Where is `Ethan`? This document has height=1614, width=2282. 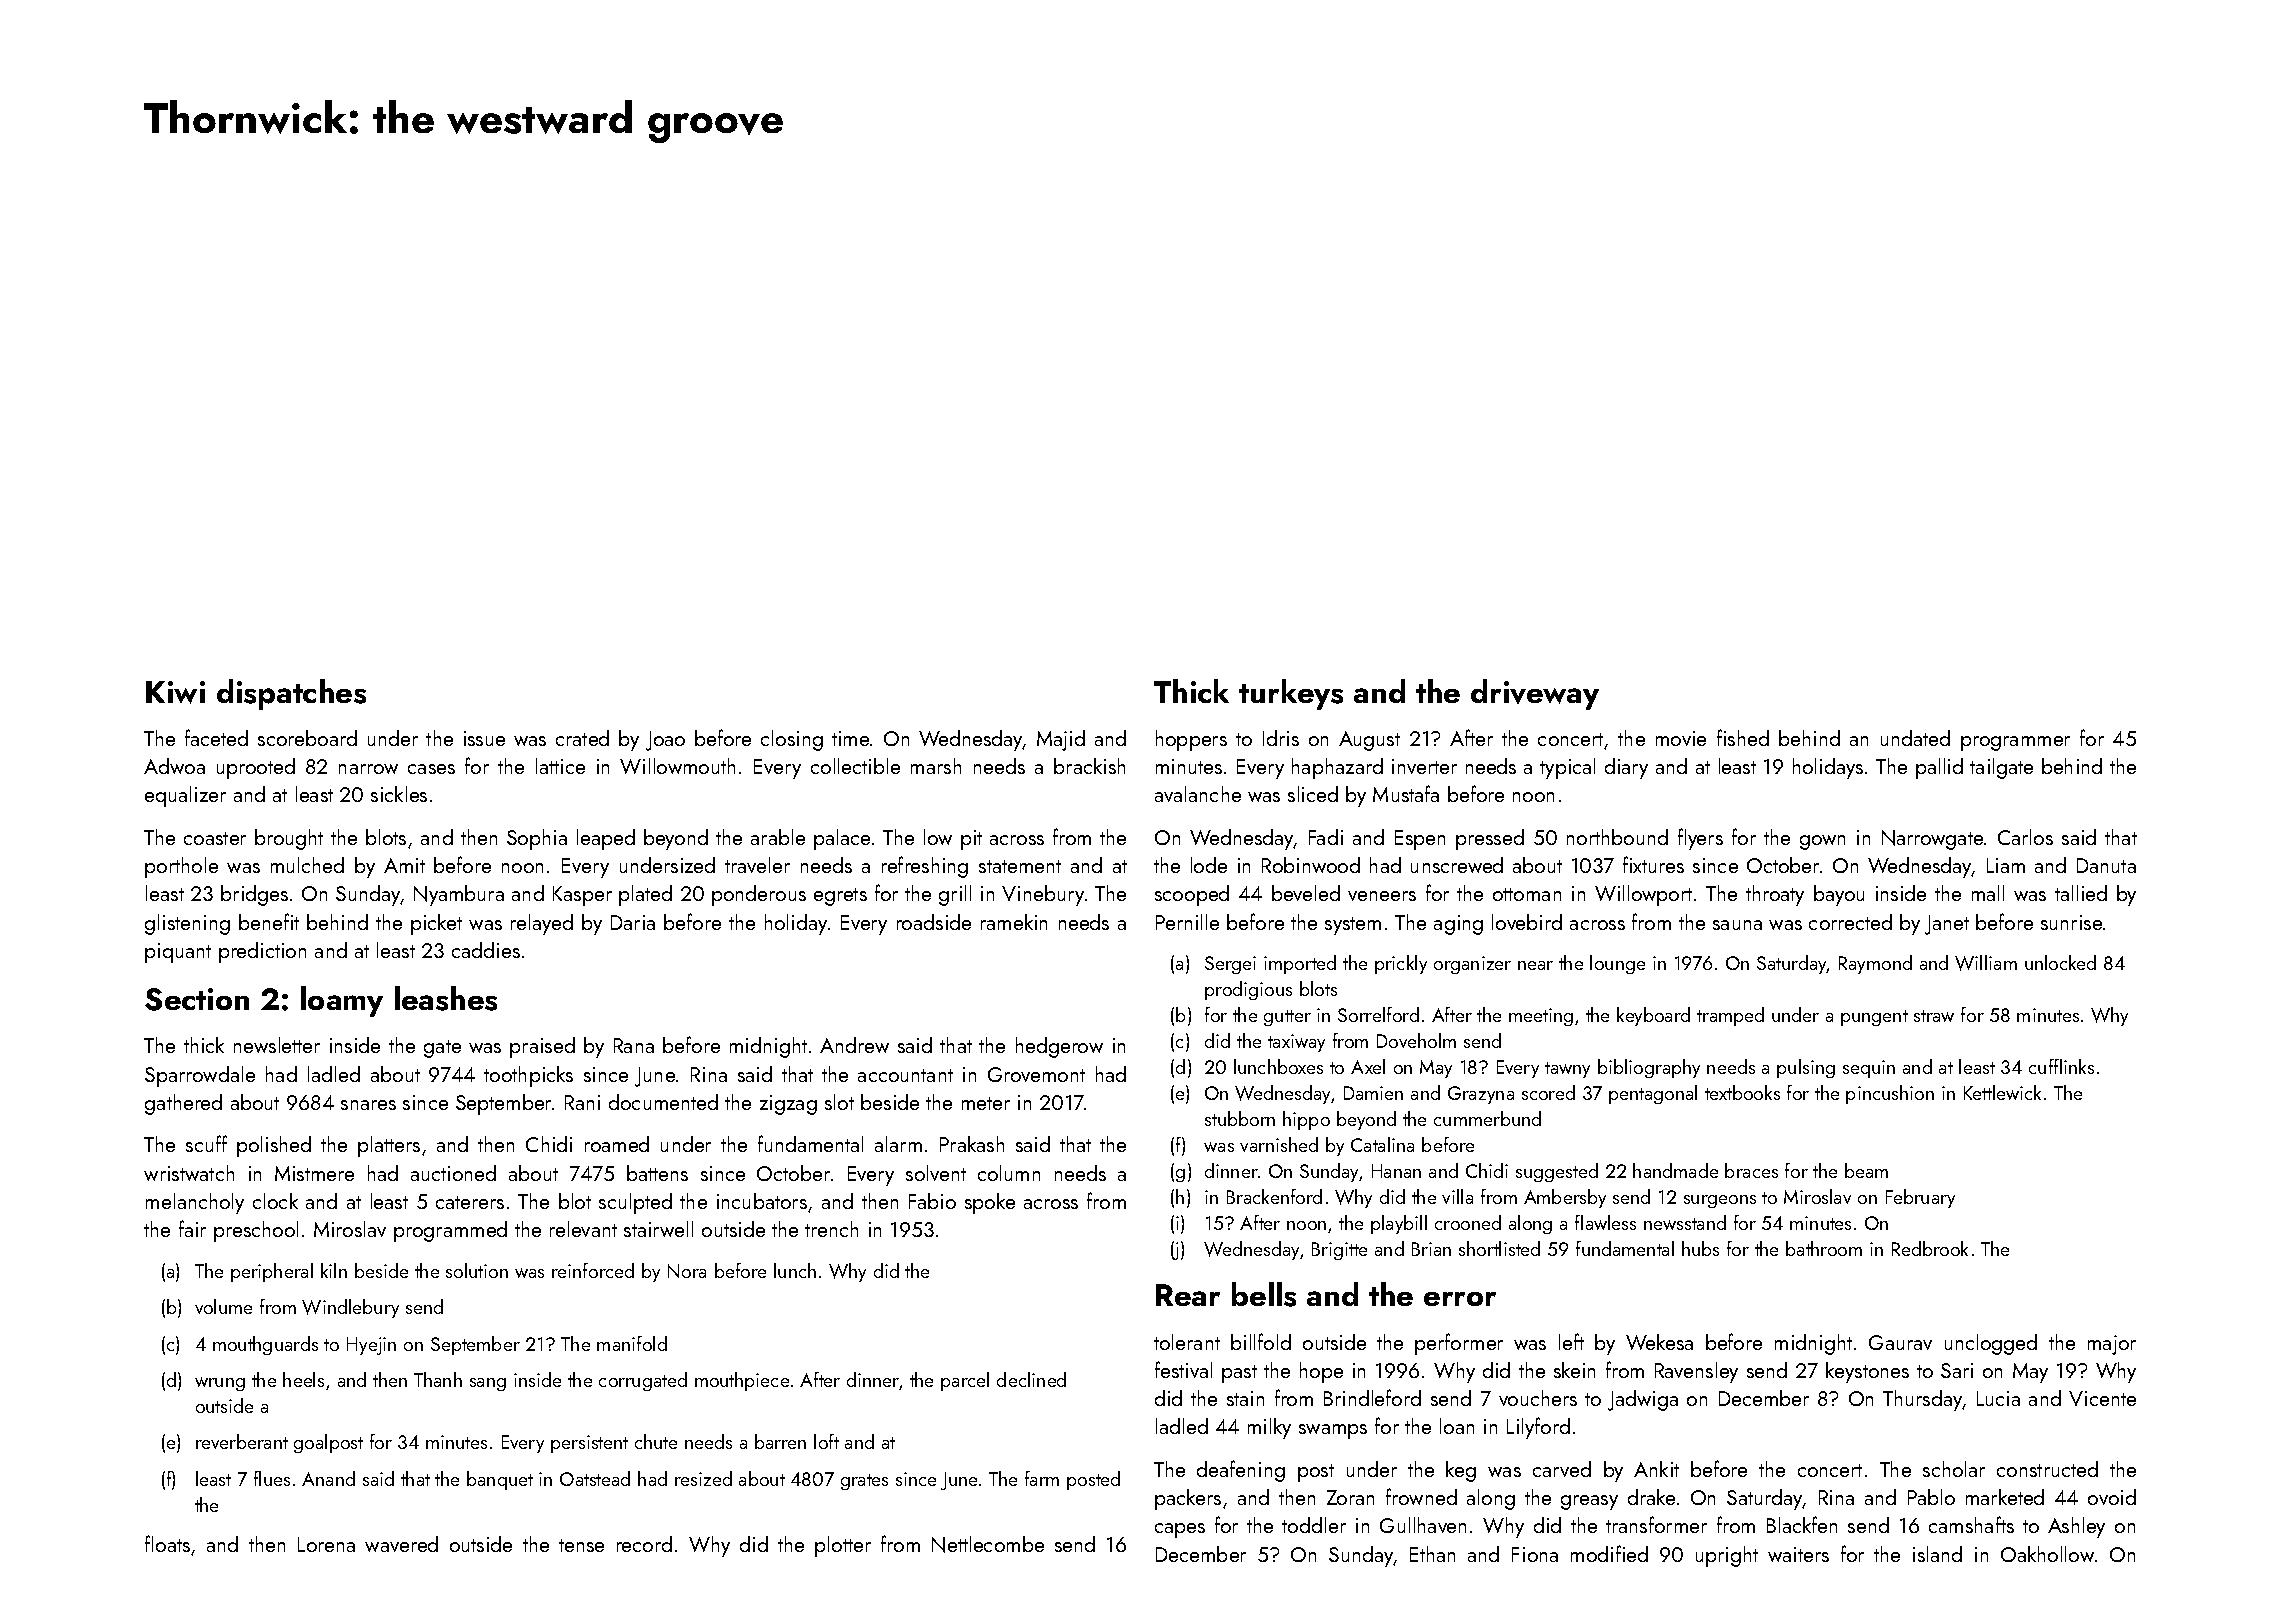 Ethan is located at coordinates (1432, 1554).
